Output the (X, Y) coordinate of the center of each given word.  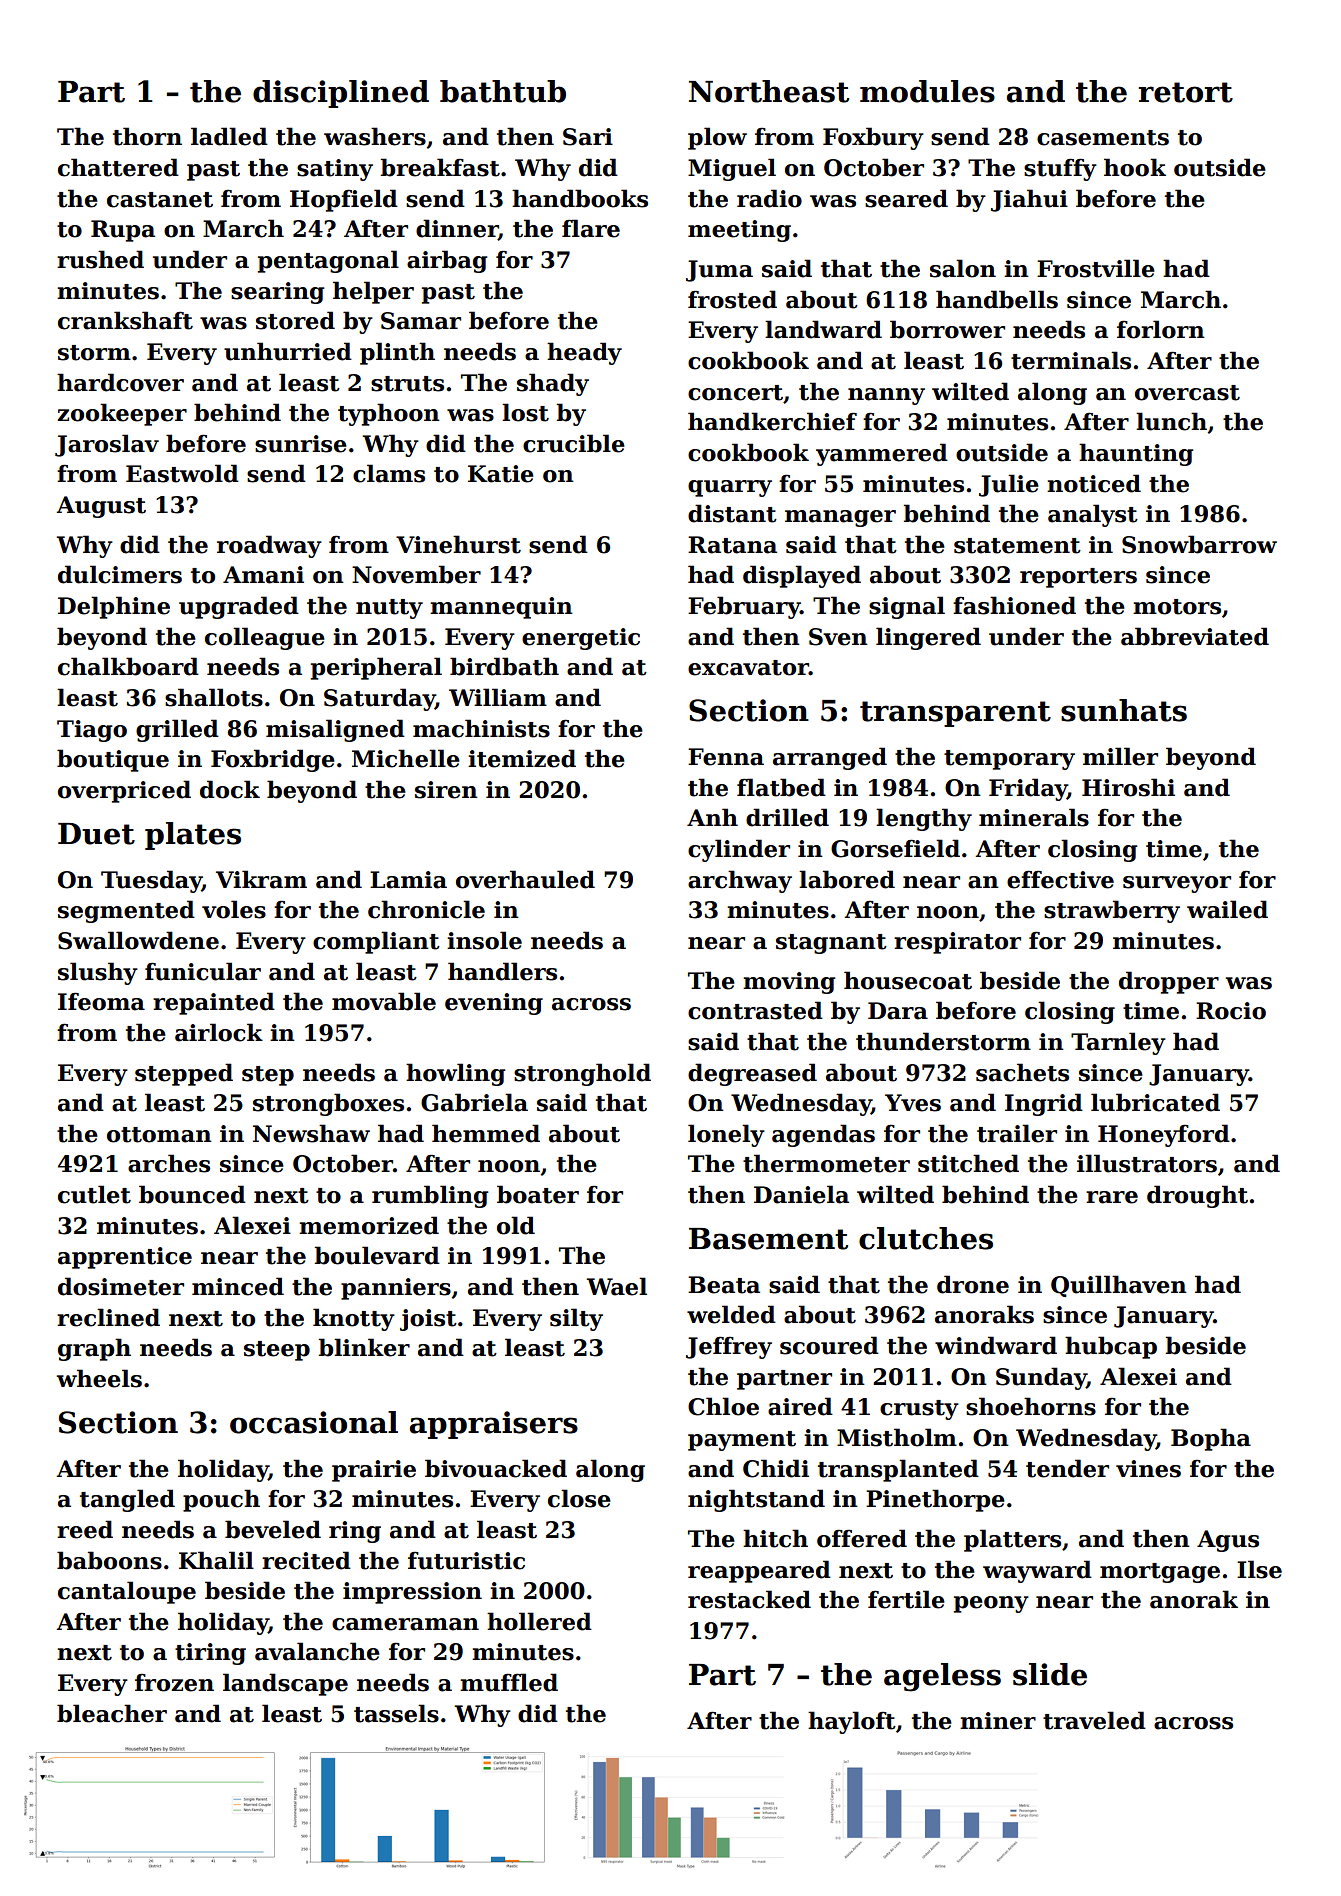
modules (927, 91)
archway (740, 881)
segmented (126, 911)
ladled (229, 136)
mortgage (1160, 1573)
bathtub (503, 91)
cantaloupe (127, 1592)
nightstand (756, 1500)
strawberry (1112, 911)
